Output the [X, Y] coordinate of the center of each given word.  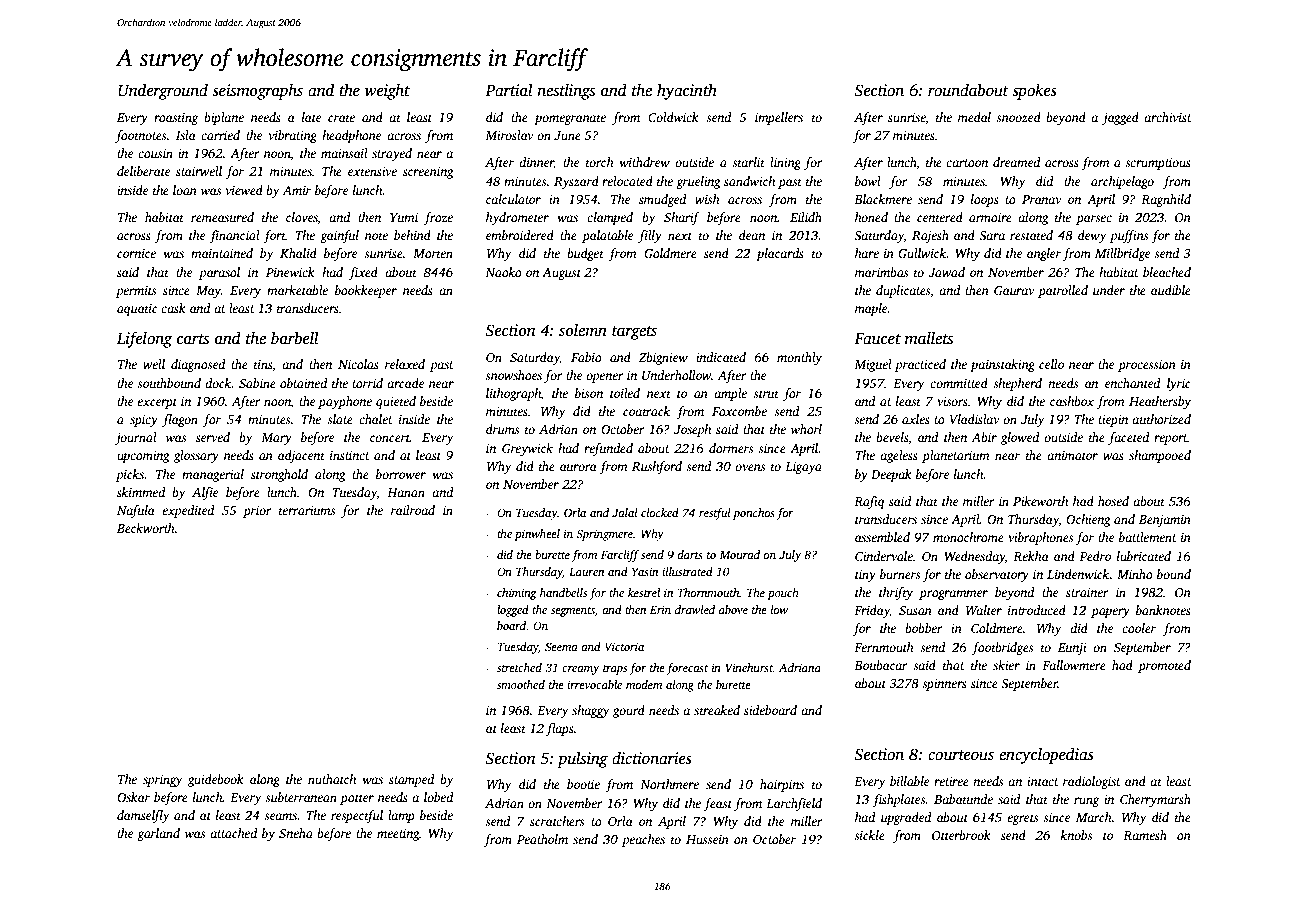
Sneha [296, 833]
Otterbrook [961, 835]
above [733, 609]
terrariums [307, 510]
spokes [1034, 91]
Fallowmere [1074, 665]
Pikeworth [1040, 501]
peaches [643, 840]
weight [387, 91]
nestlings [566, 91]
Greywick [527, 449]
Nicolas [358, 364]
